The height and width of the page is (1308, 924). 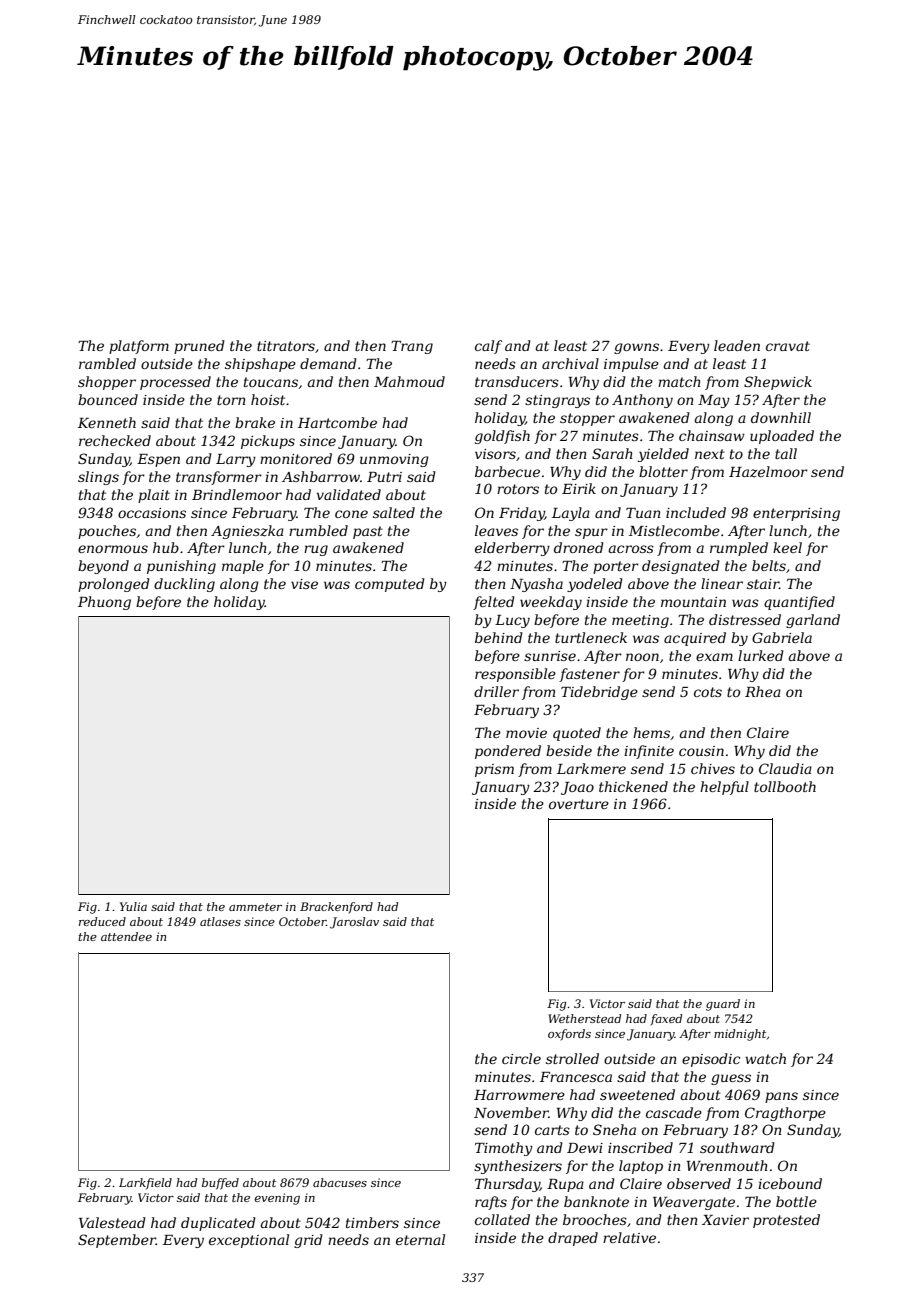 What do you see at coordinates (340, 1182) in the page?
I see `abacuses` at bounding box center [340, 1182].
